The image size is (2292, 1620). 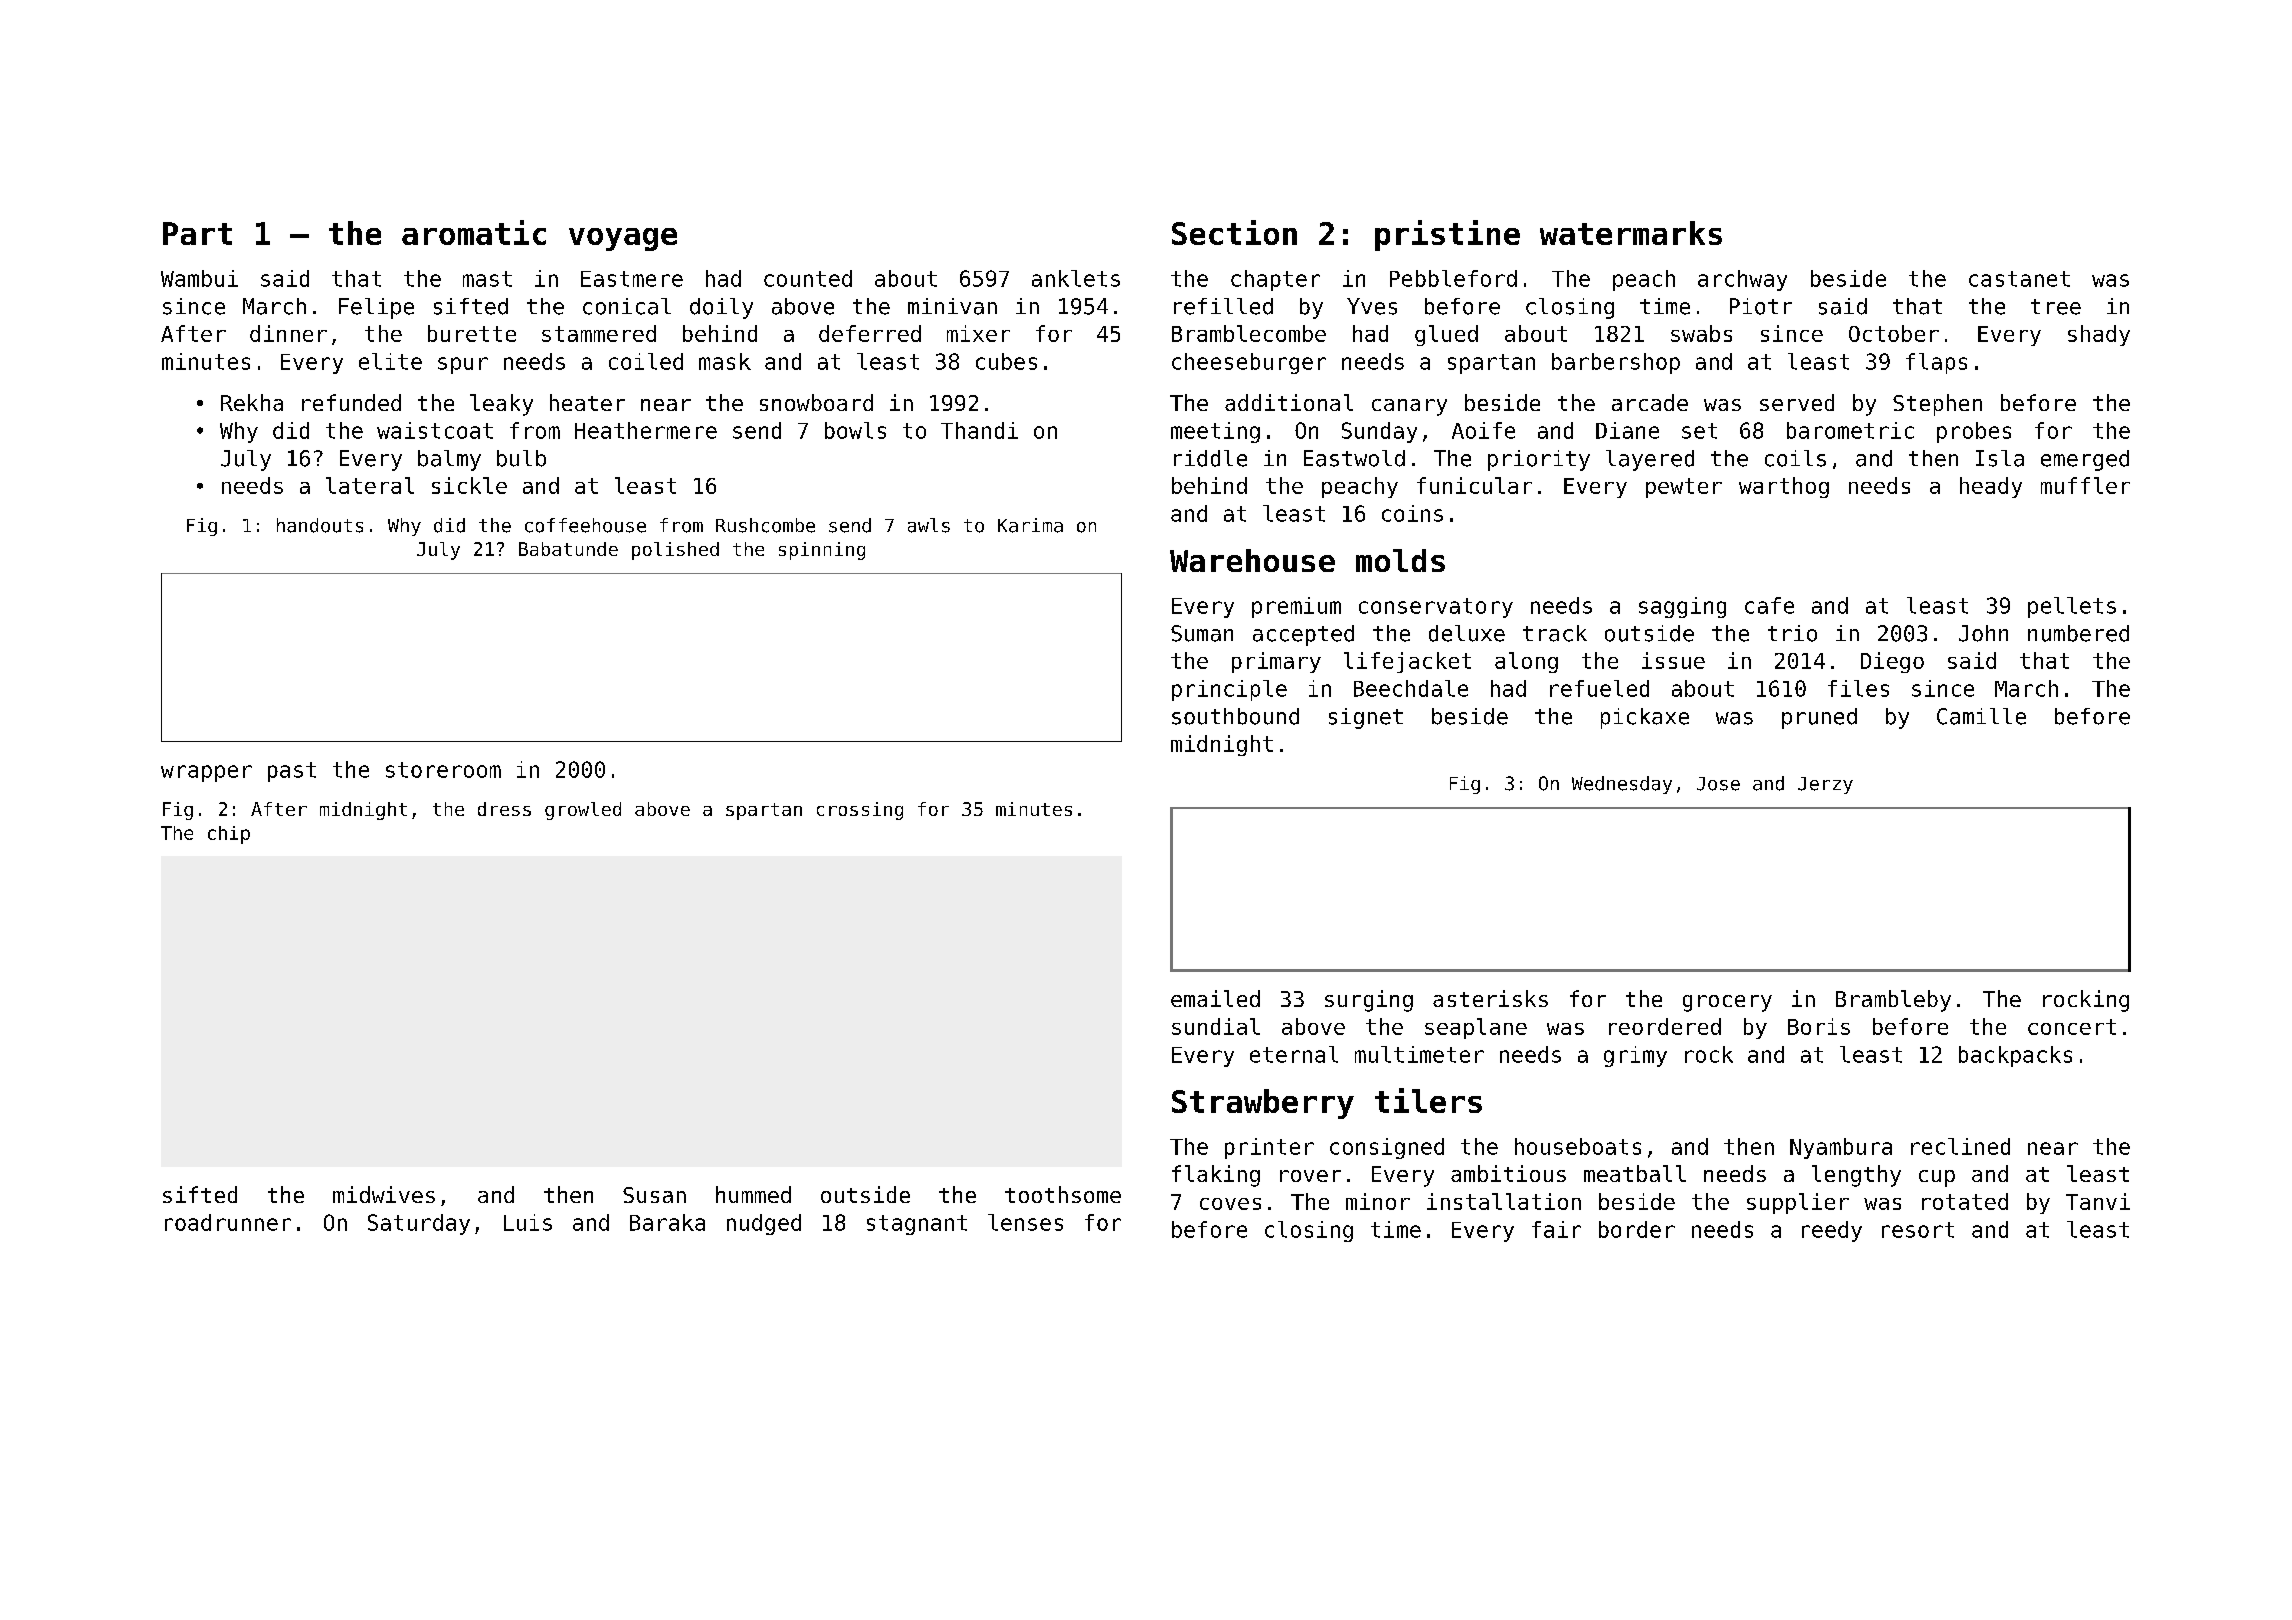 What do you see at coordinates (952, 306) in the document?
I see `minivan` at bounding box center [952, 306].
